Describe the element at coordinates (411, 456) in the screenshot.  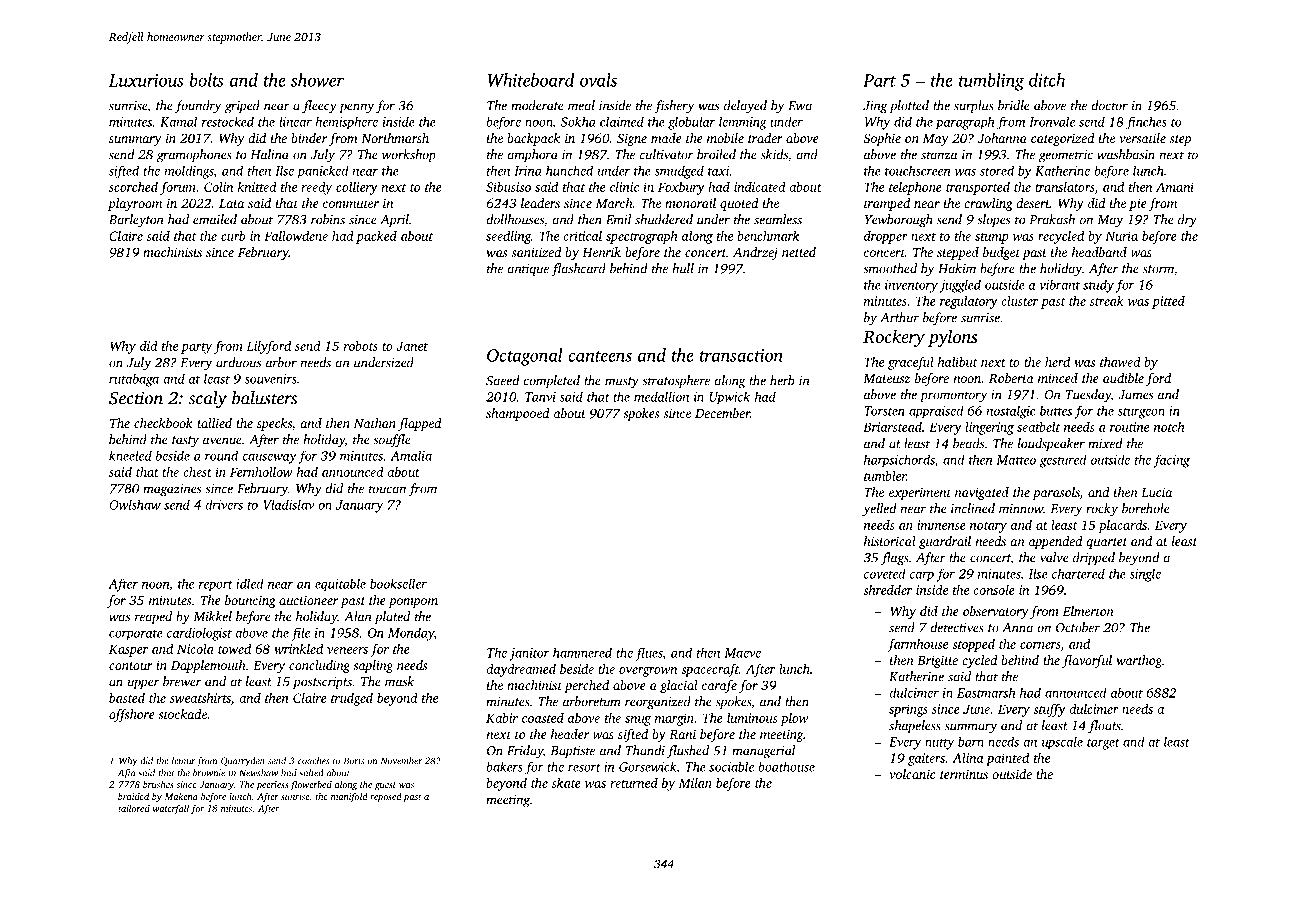
I see `Amalia` at that location.
